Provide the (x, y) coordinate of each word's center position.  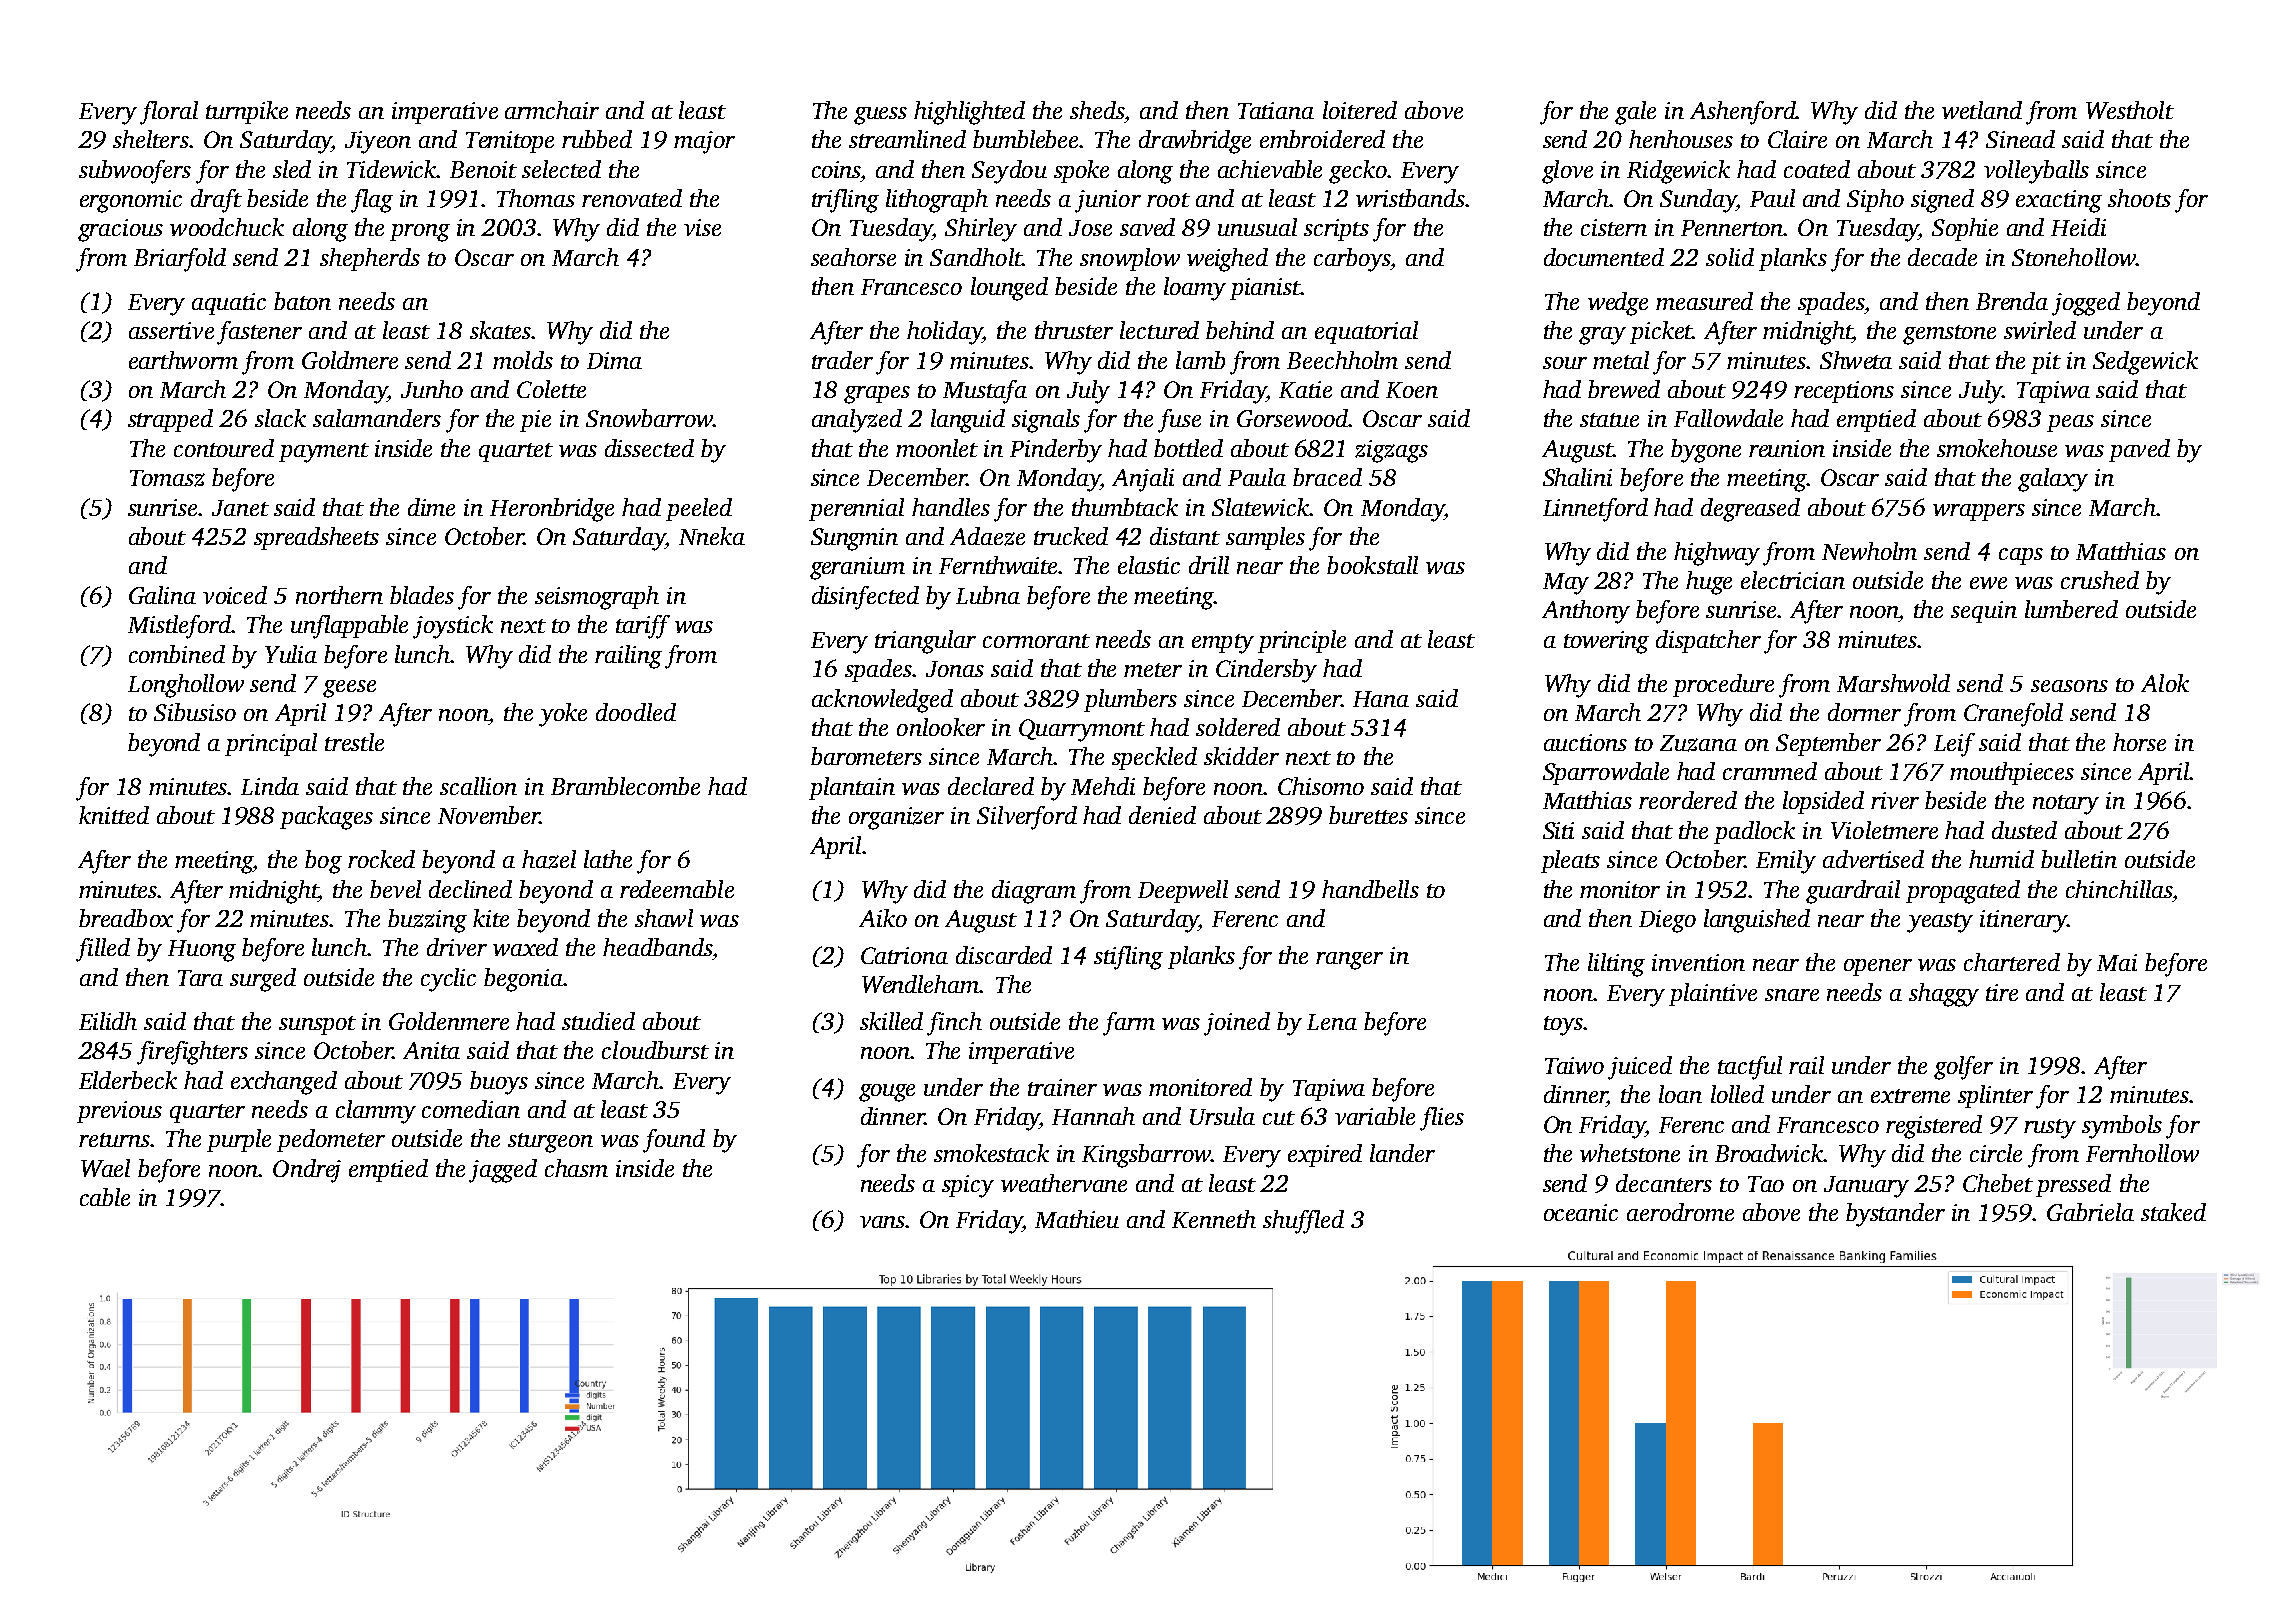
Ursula (1222, 1116)
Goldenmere (449, 1021)
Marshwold (1893, 683)
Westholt (2130, 110)
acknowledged (882, 701)
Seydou (1009, 172)
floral (169, 113)
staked (2173, 1212)
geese (349, 689)
